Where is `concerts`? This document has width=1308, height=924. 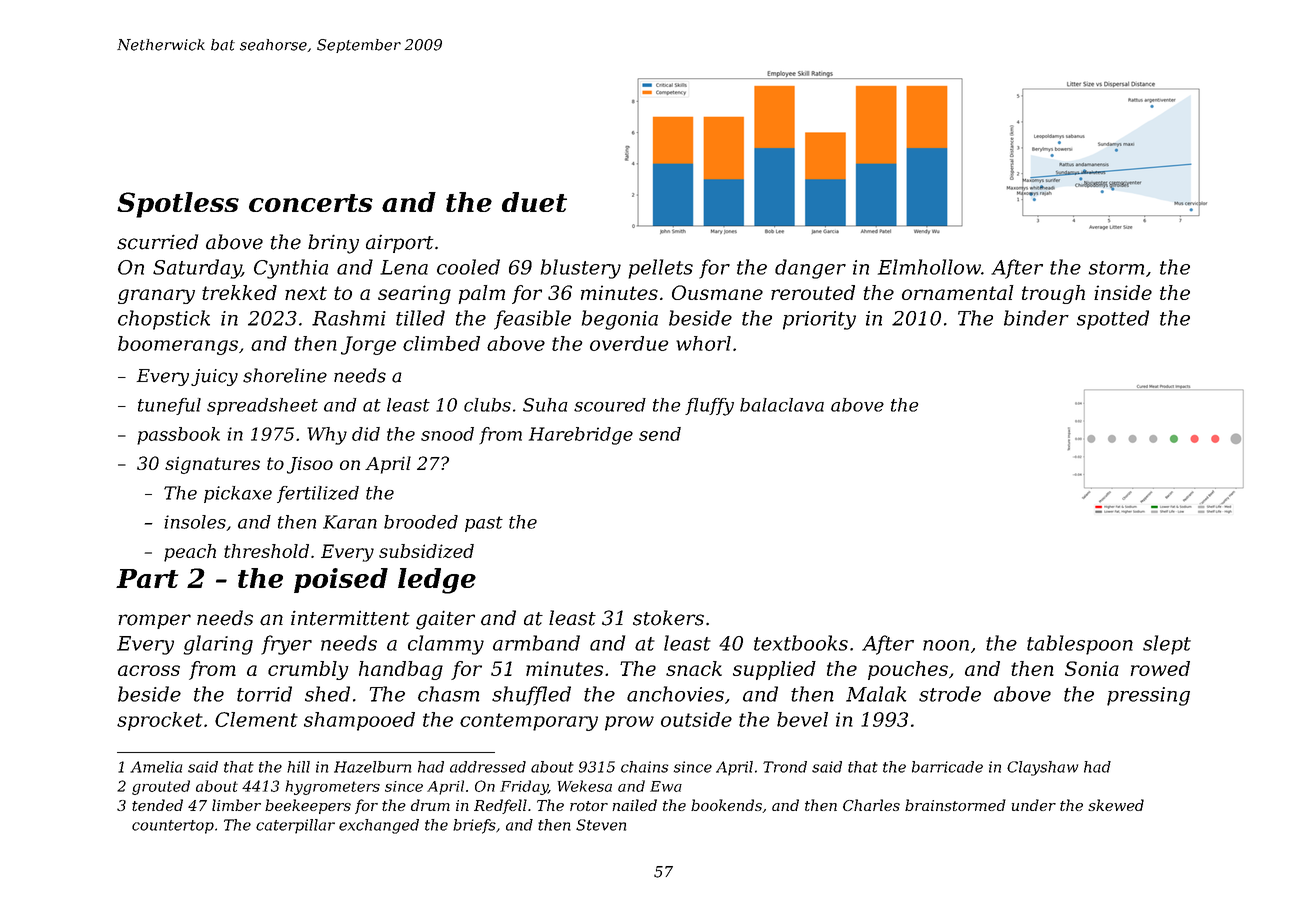
concerts is located at coordinates (311, 203).
